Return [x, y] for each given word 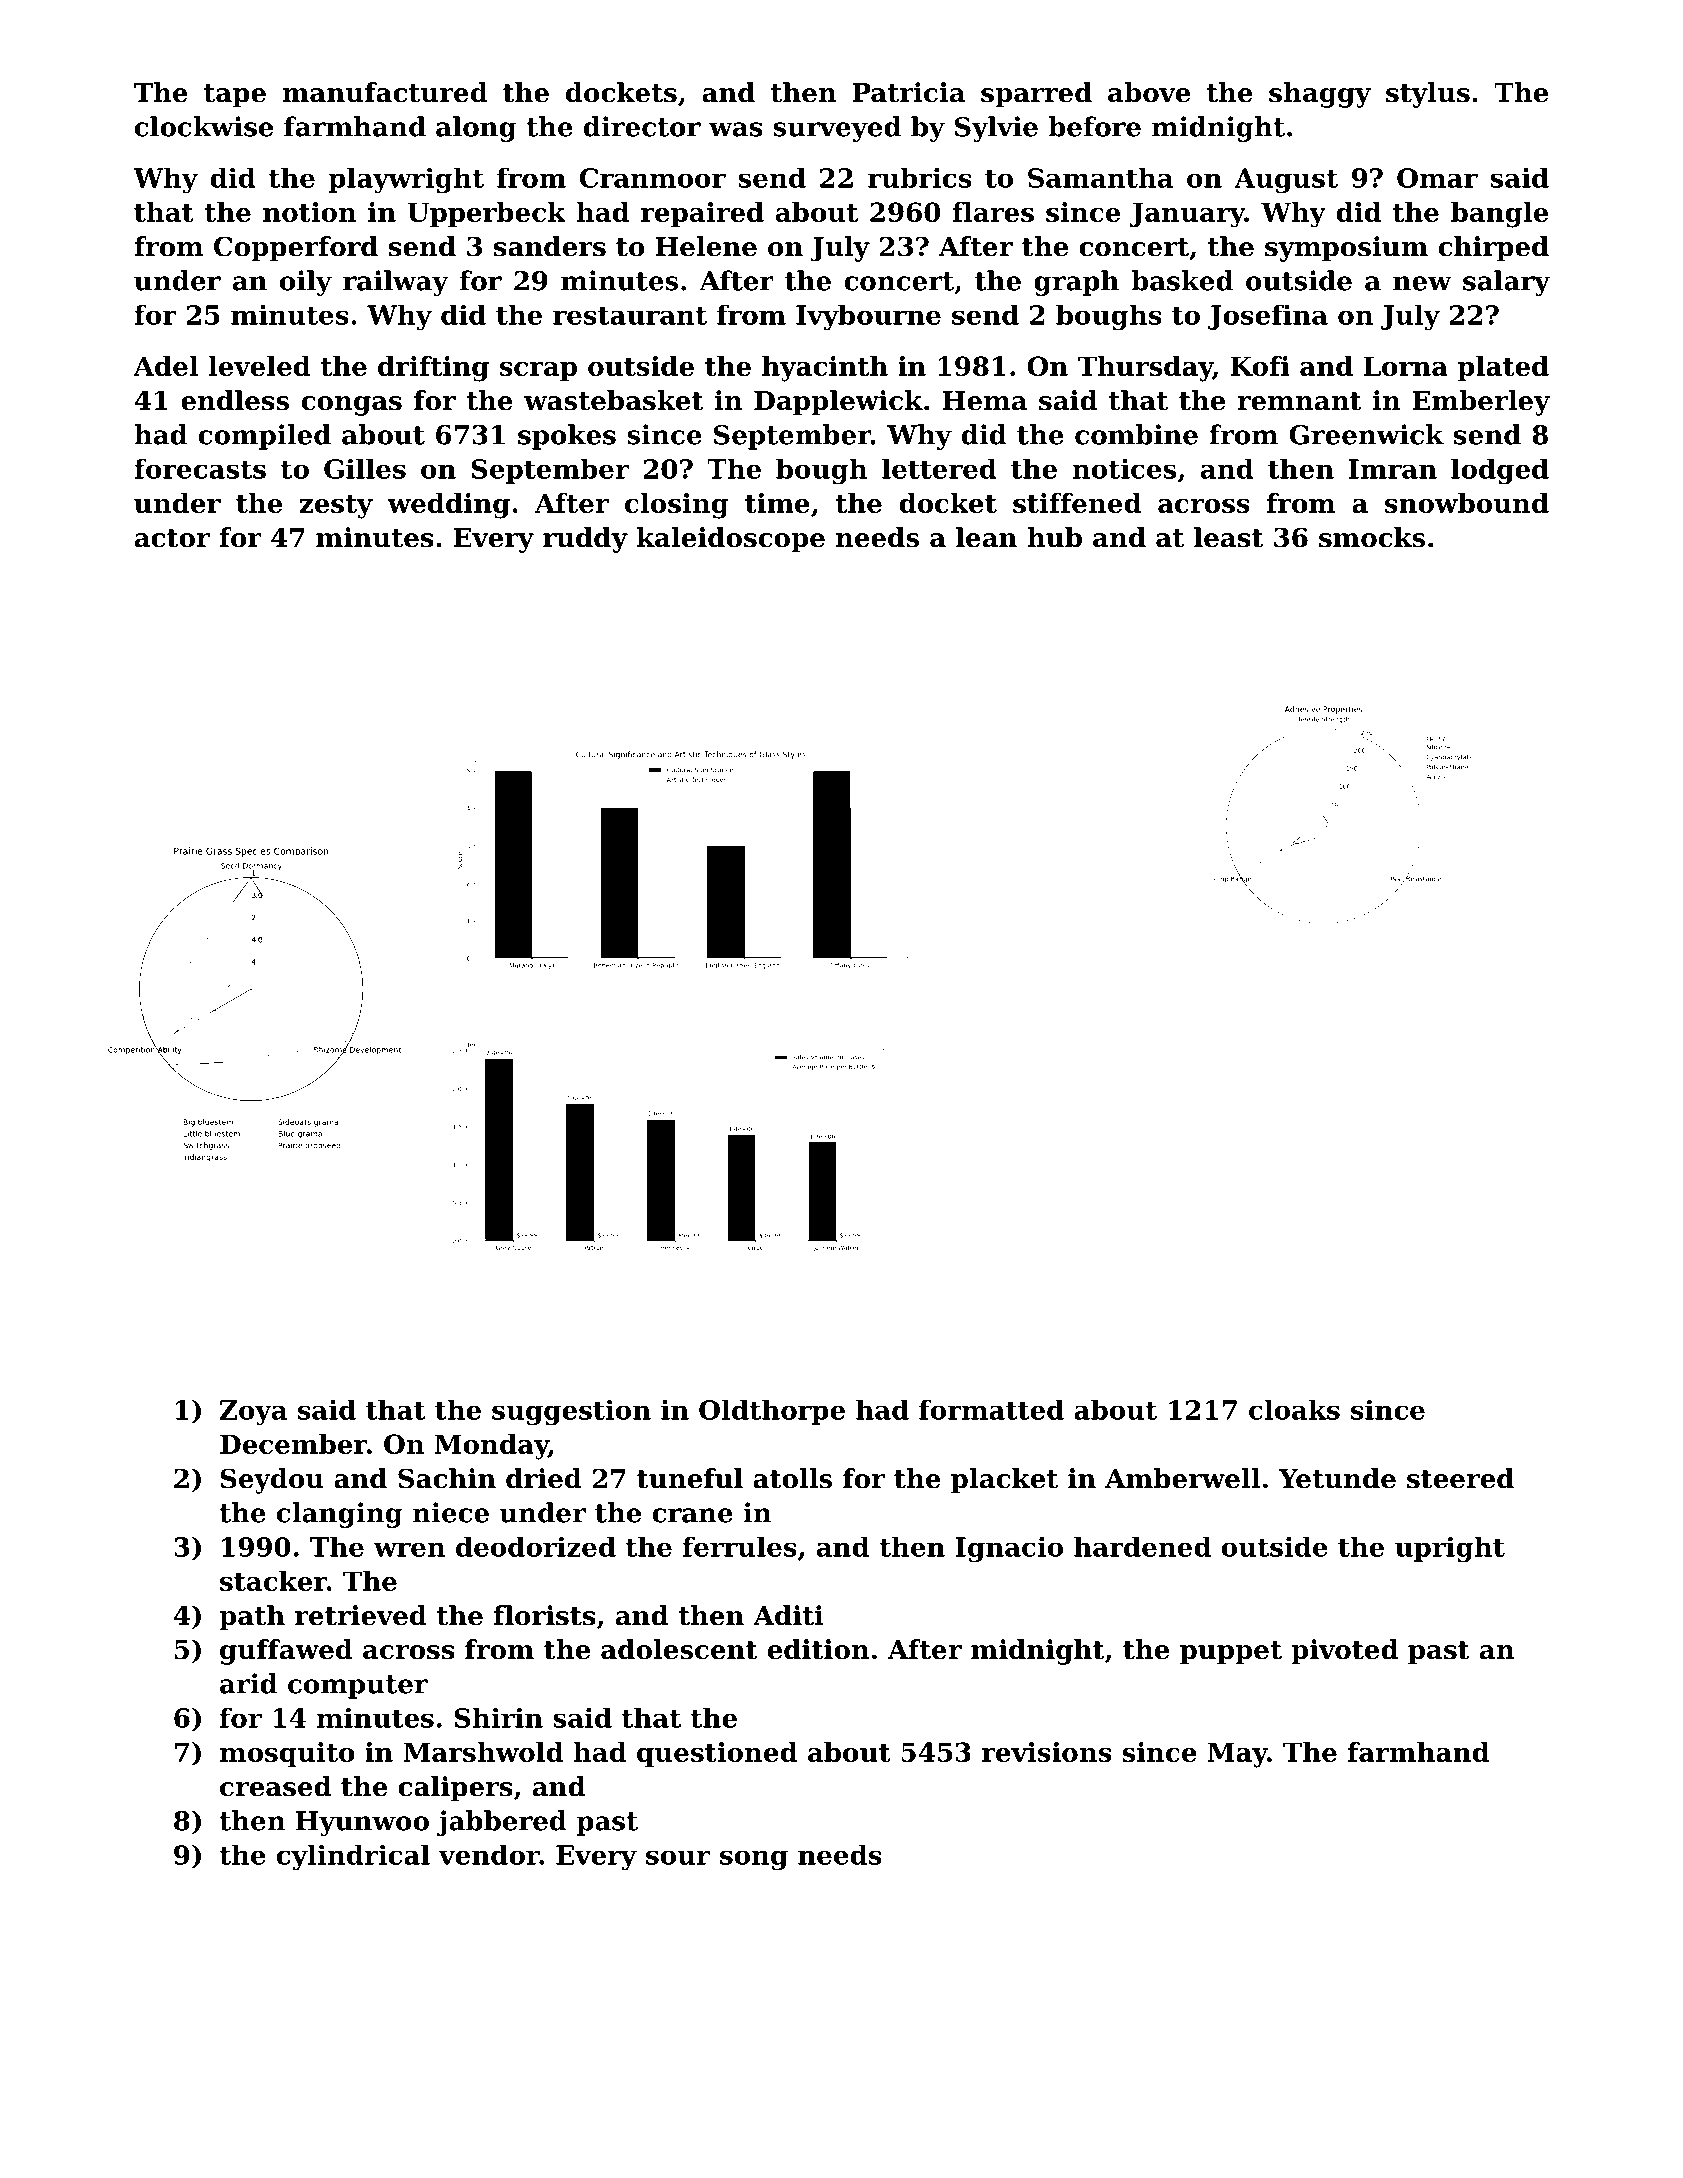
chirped [1494, 249]
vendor [489, 1854]
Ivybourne [868, 317]
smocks [1372, 537]
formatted [991, 1410]
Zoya [253, 1413]
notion [310, 212]
